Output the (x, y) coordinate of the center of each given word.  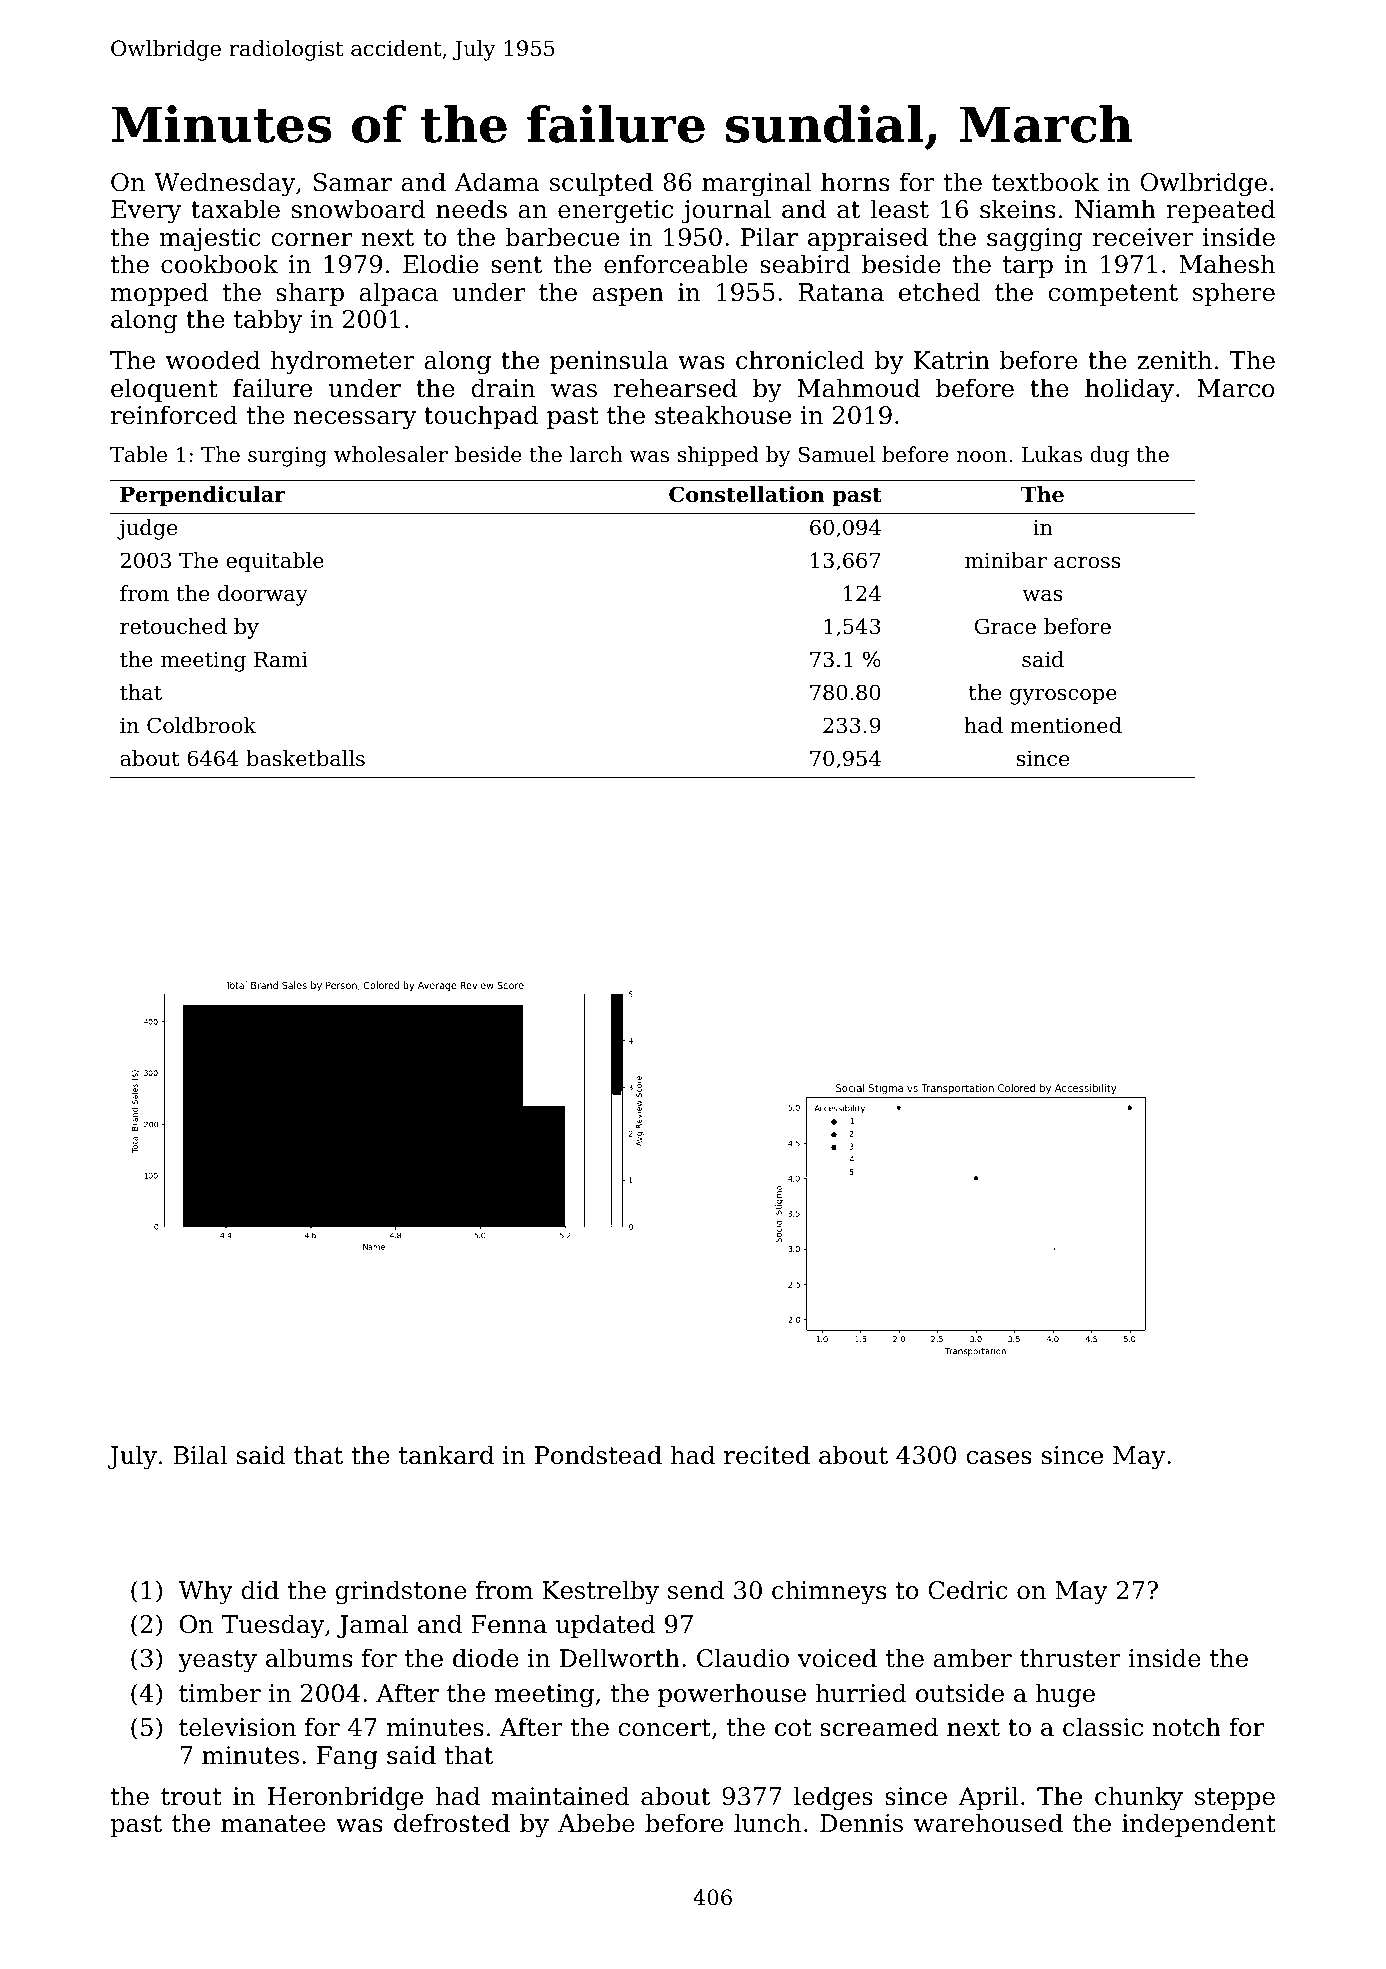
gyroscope (1063, 697)
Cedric (968, 1590)
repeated (1220, 211)
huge (1065, 1695)
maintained (560, 1796)
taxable (235, 209)
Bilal (200, 1455)
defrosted (452, 1823)
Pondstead (598, 1455)
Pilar (769, 237)
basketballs (305, 758)
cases (999, 1458)
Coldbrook (201, 725)
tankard (446, 1455)
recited (767, 1455)
